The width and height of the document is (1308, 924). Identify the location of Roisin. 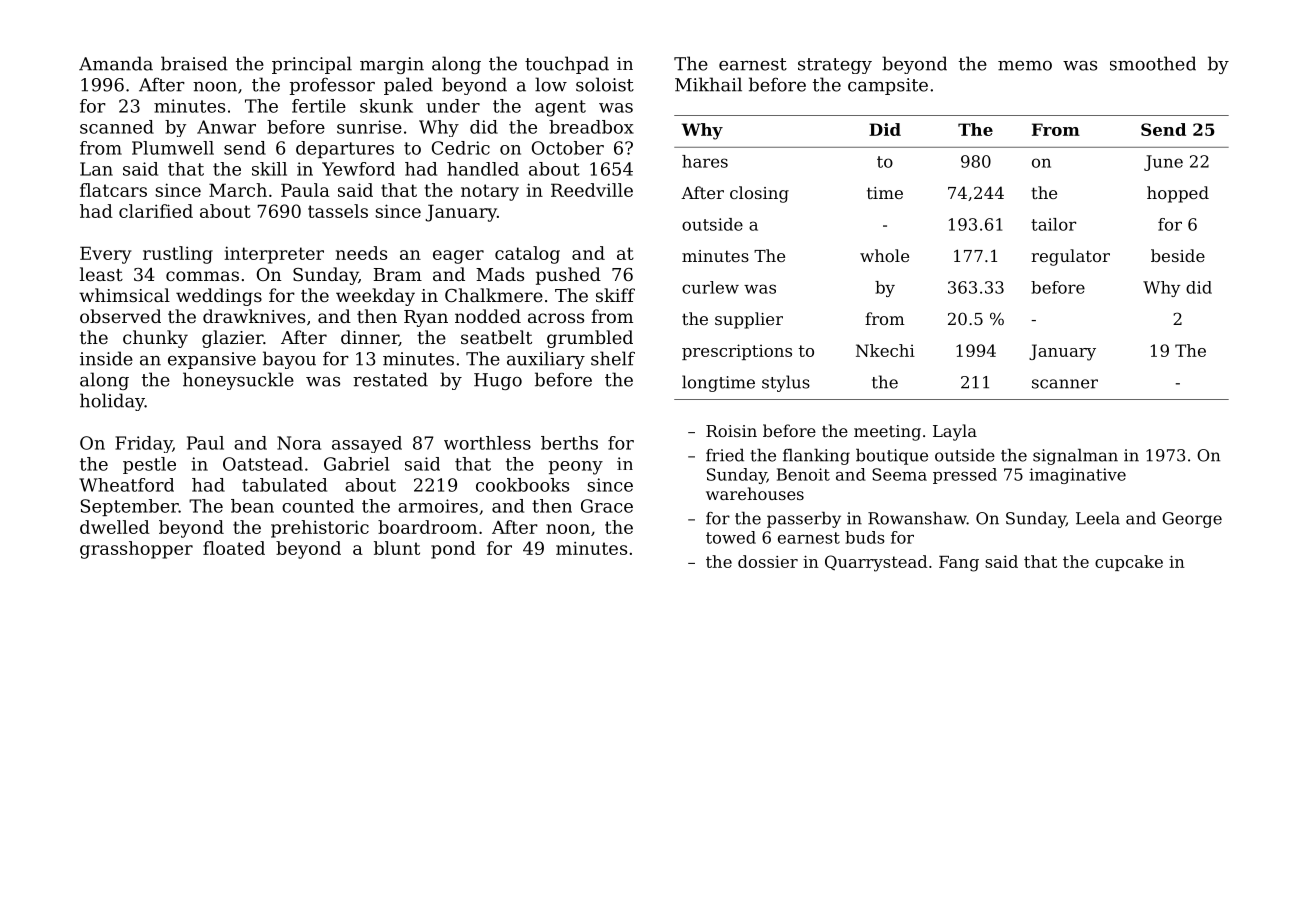
(731, 431).
